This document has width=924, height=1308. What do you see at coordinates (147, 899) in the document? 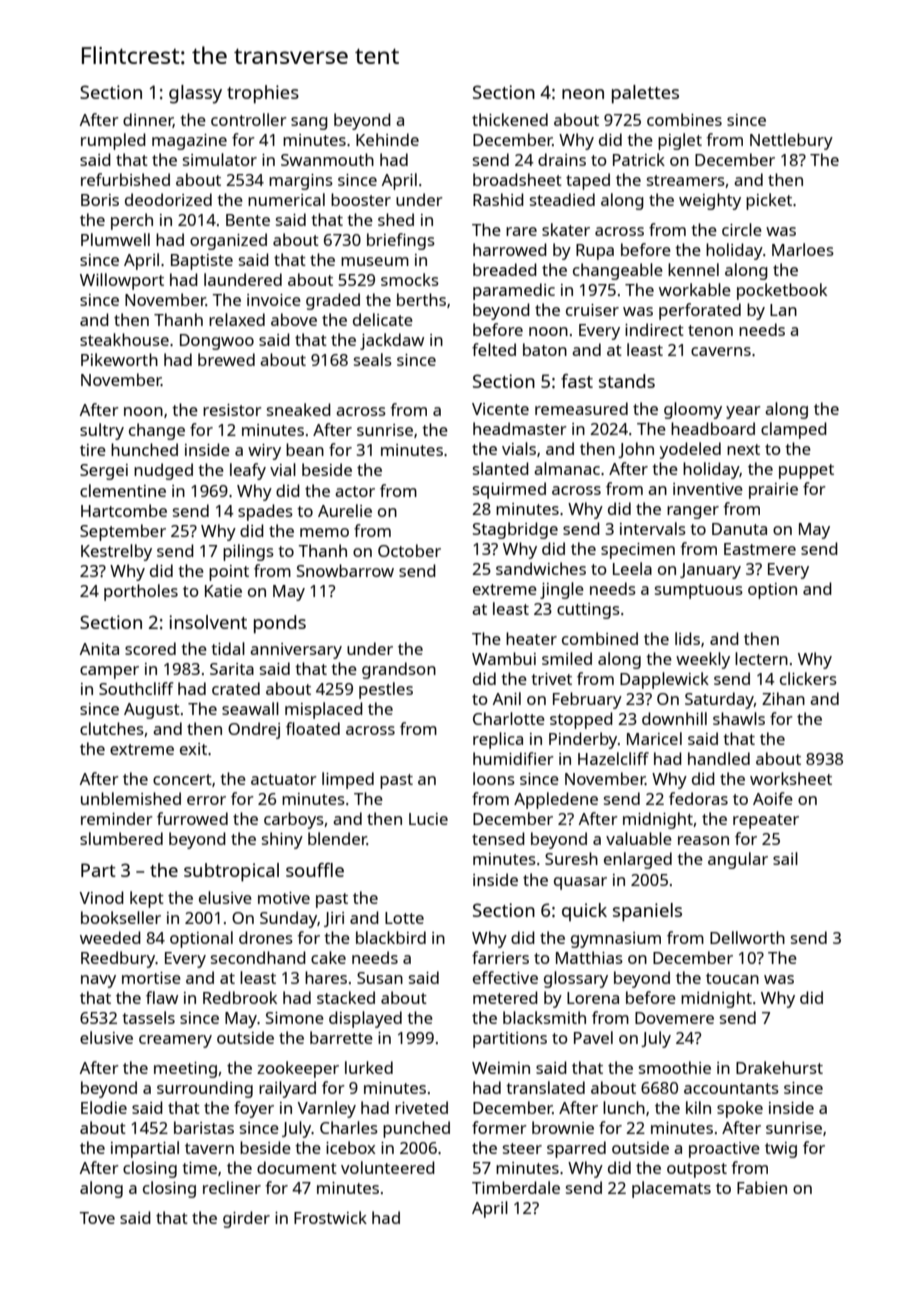
I see `kept` at bounding box center [147, 899].
